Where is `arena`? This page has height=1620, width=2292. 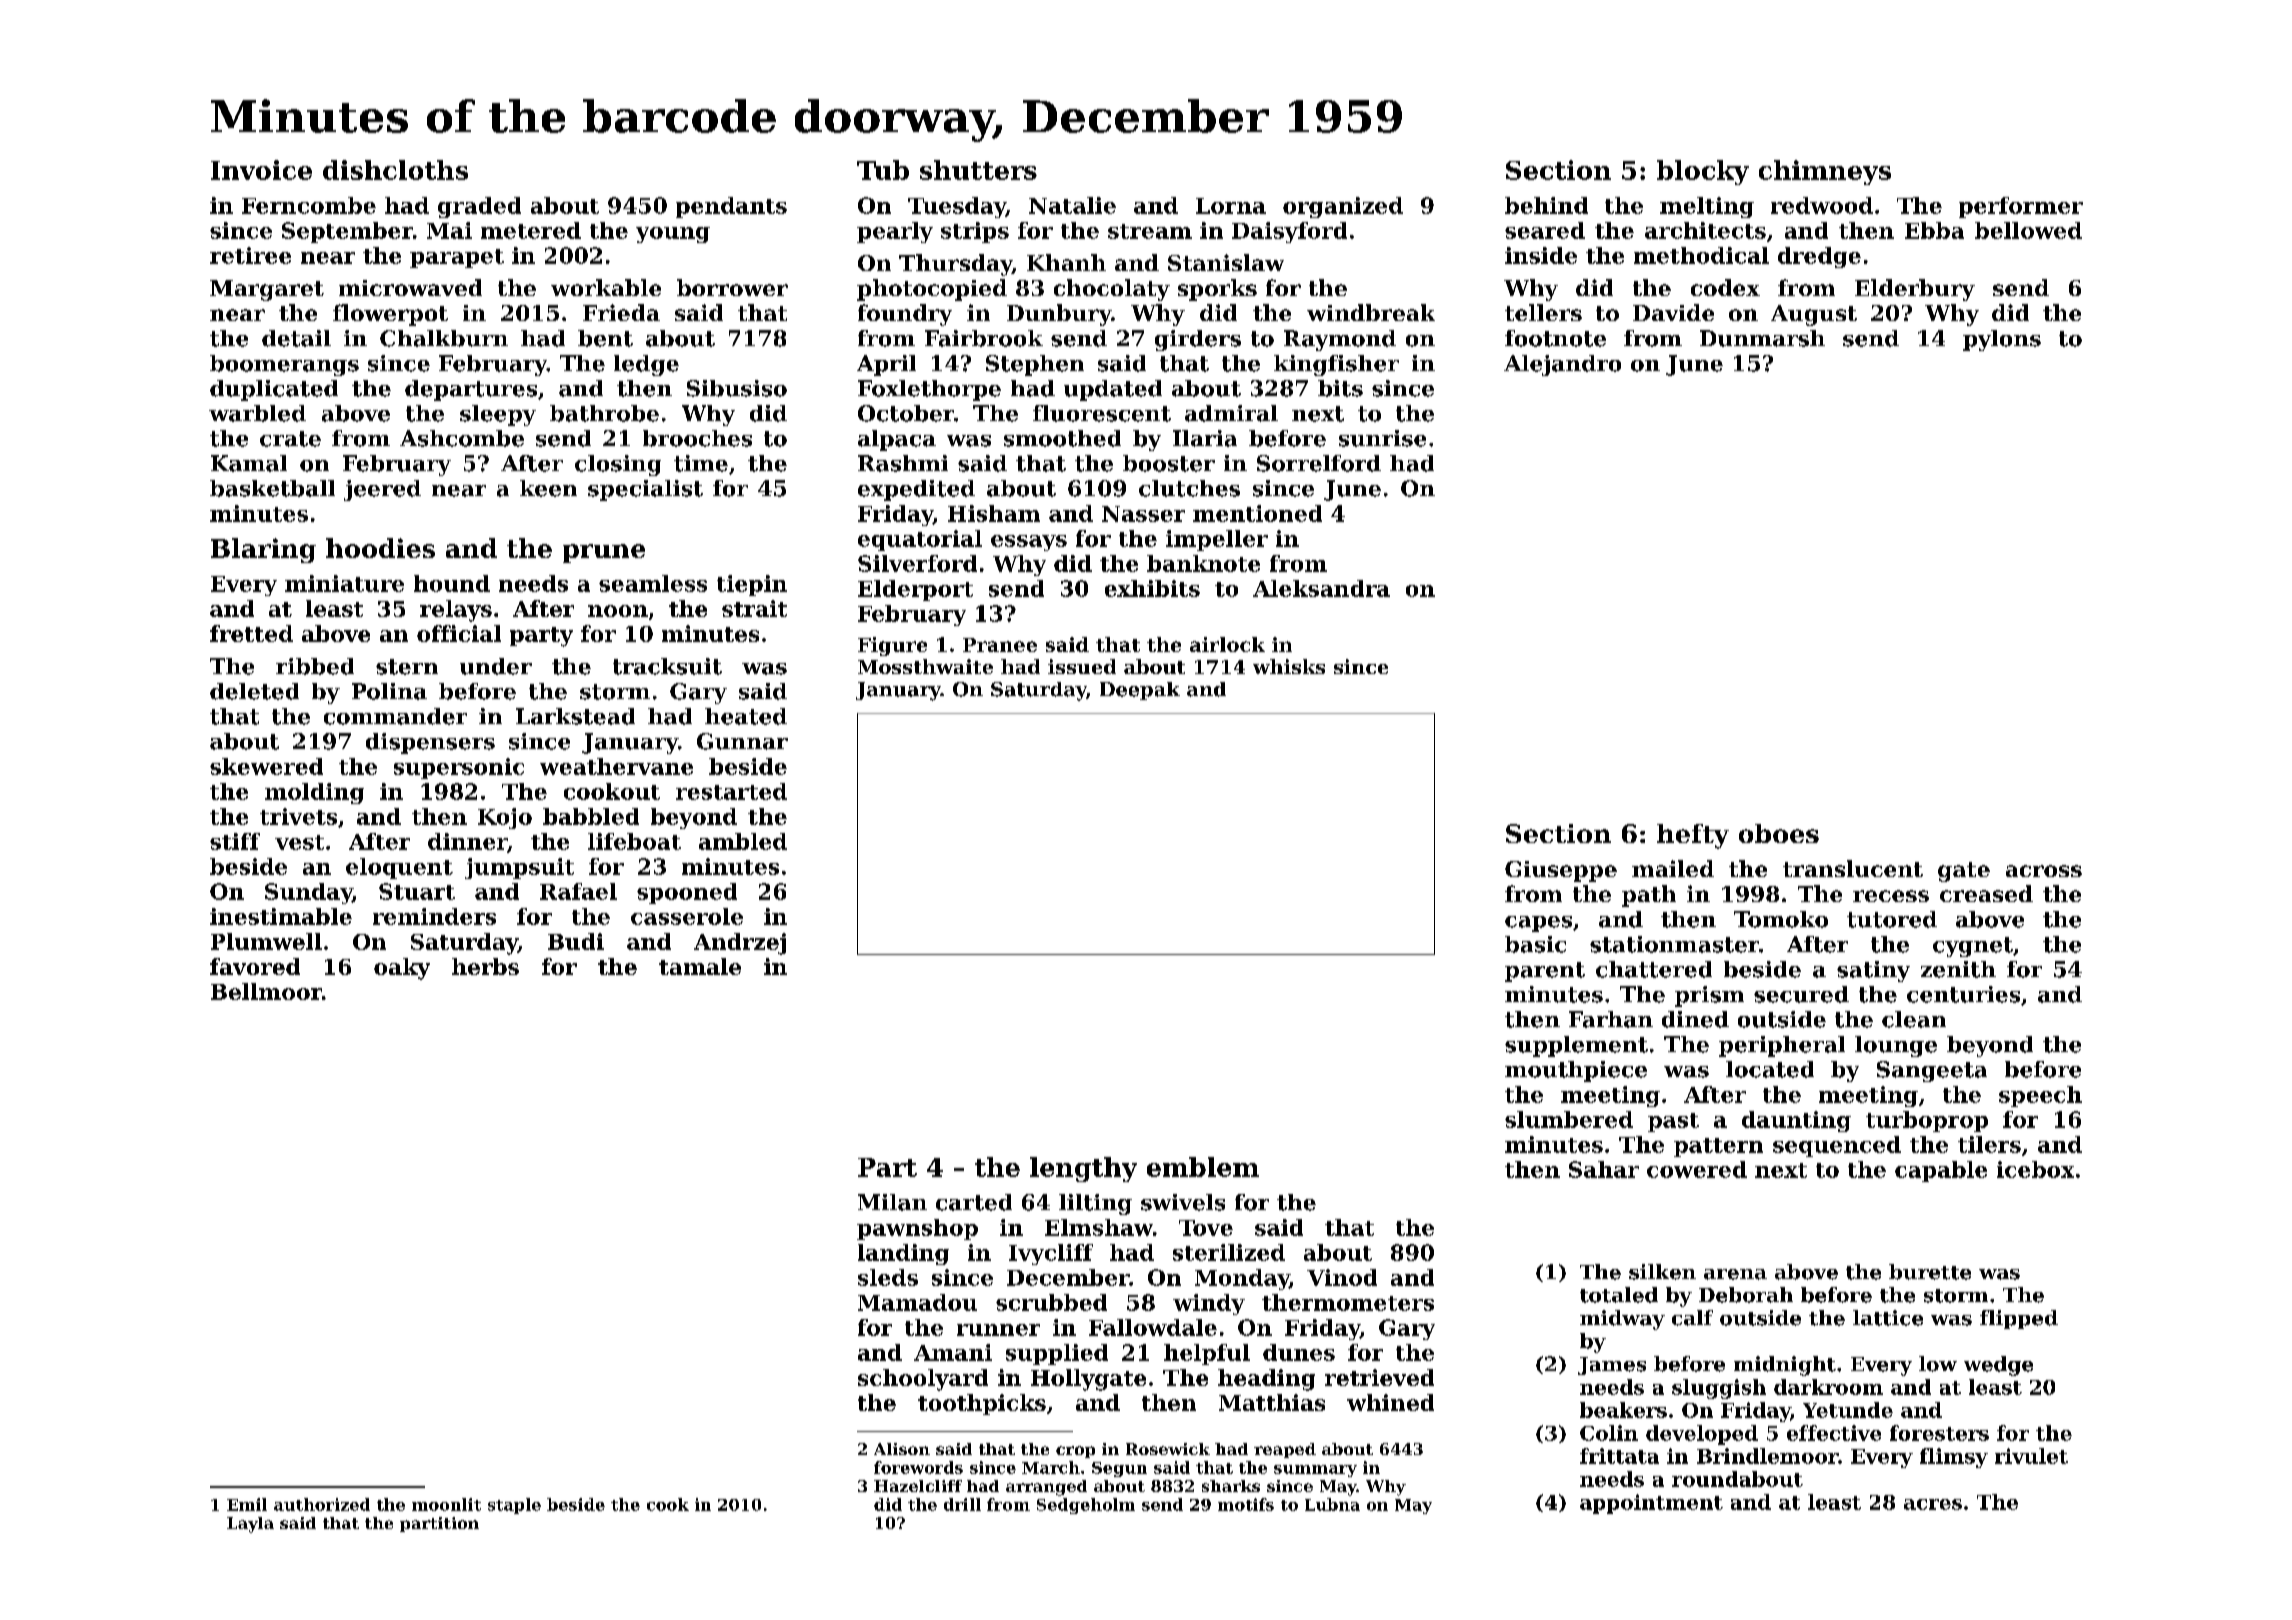 arena is located at coordinates (1735, 1274).
